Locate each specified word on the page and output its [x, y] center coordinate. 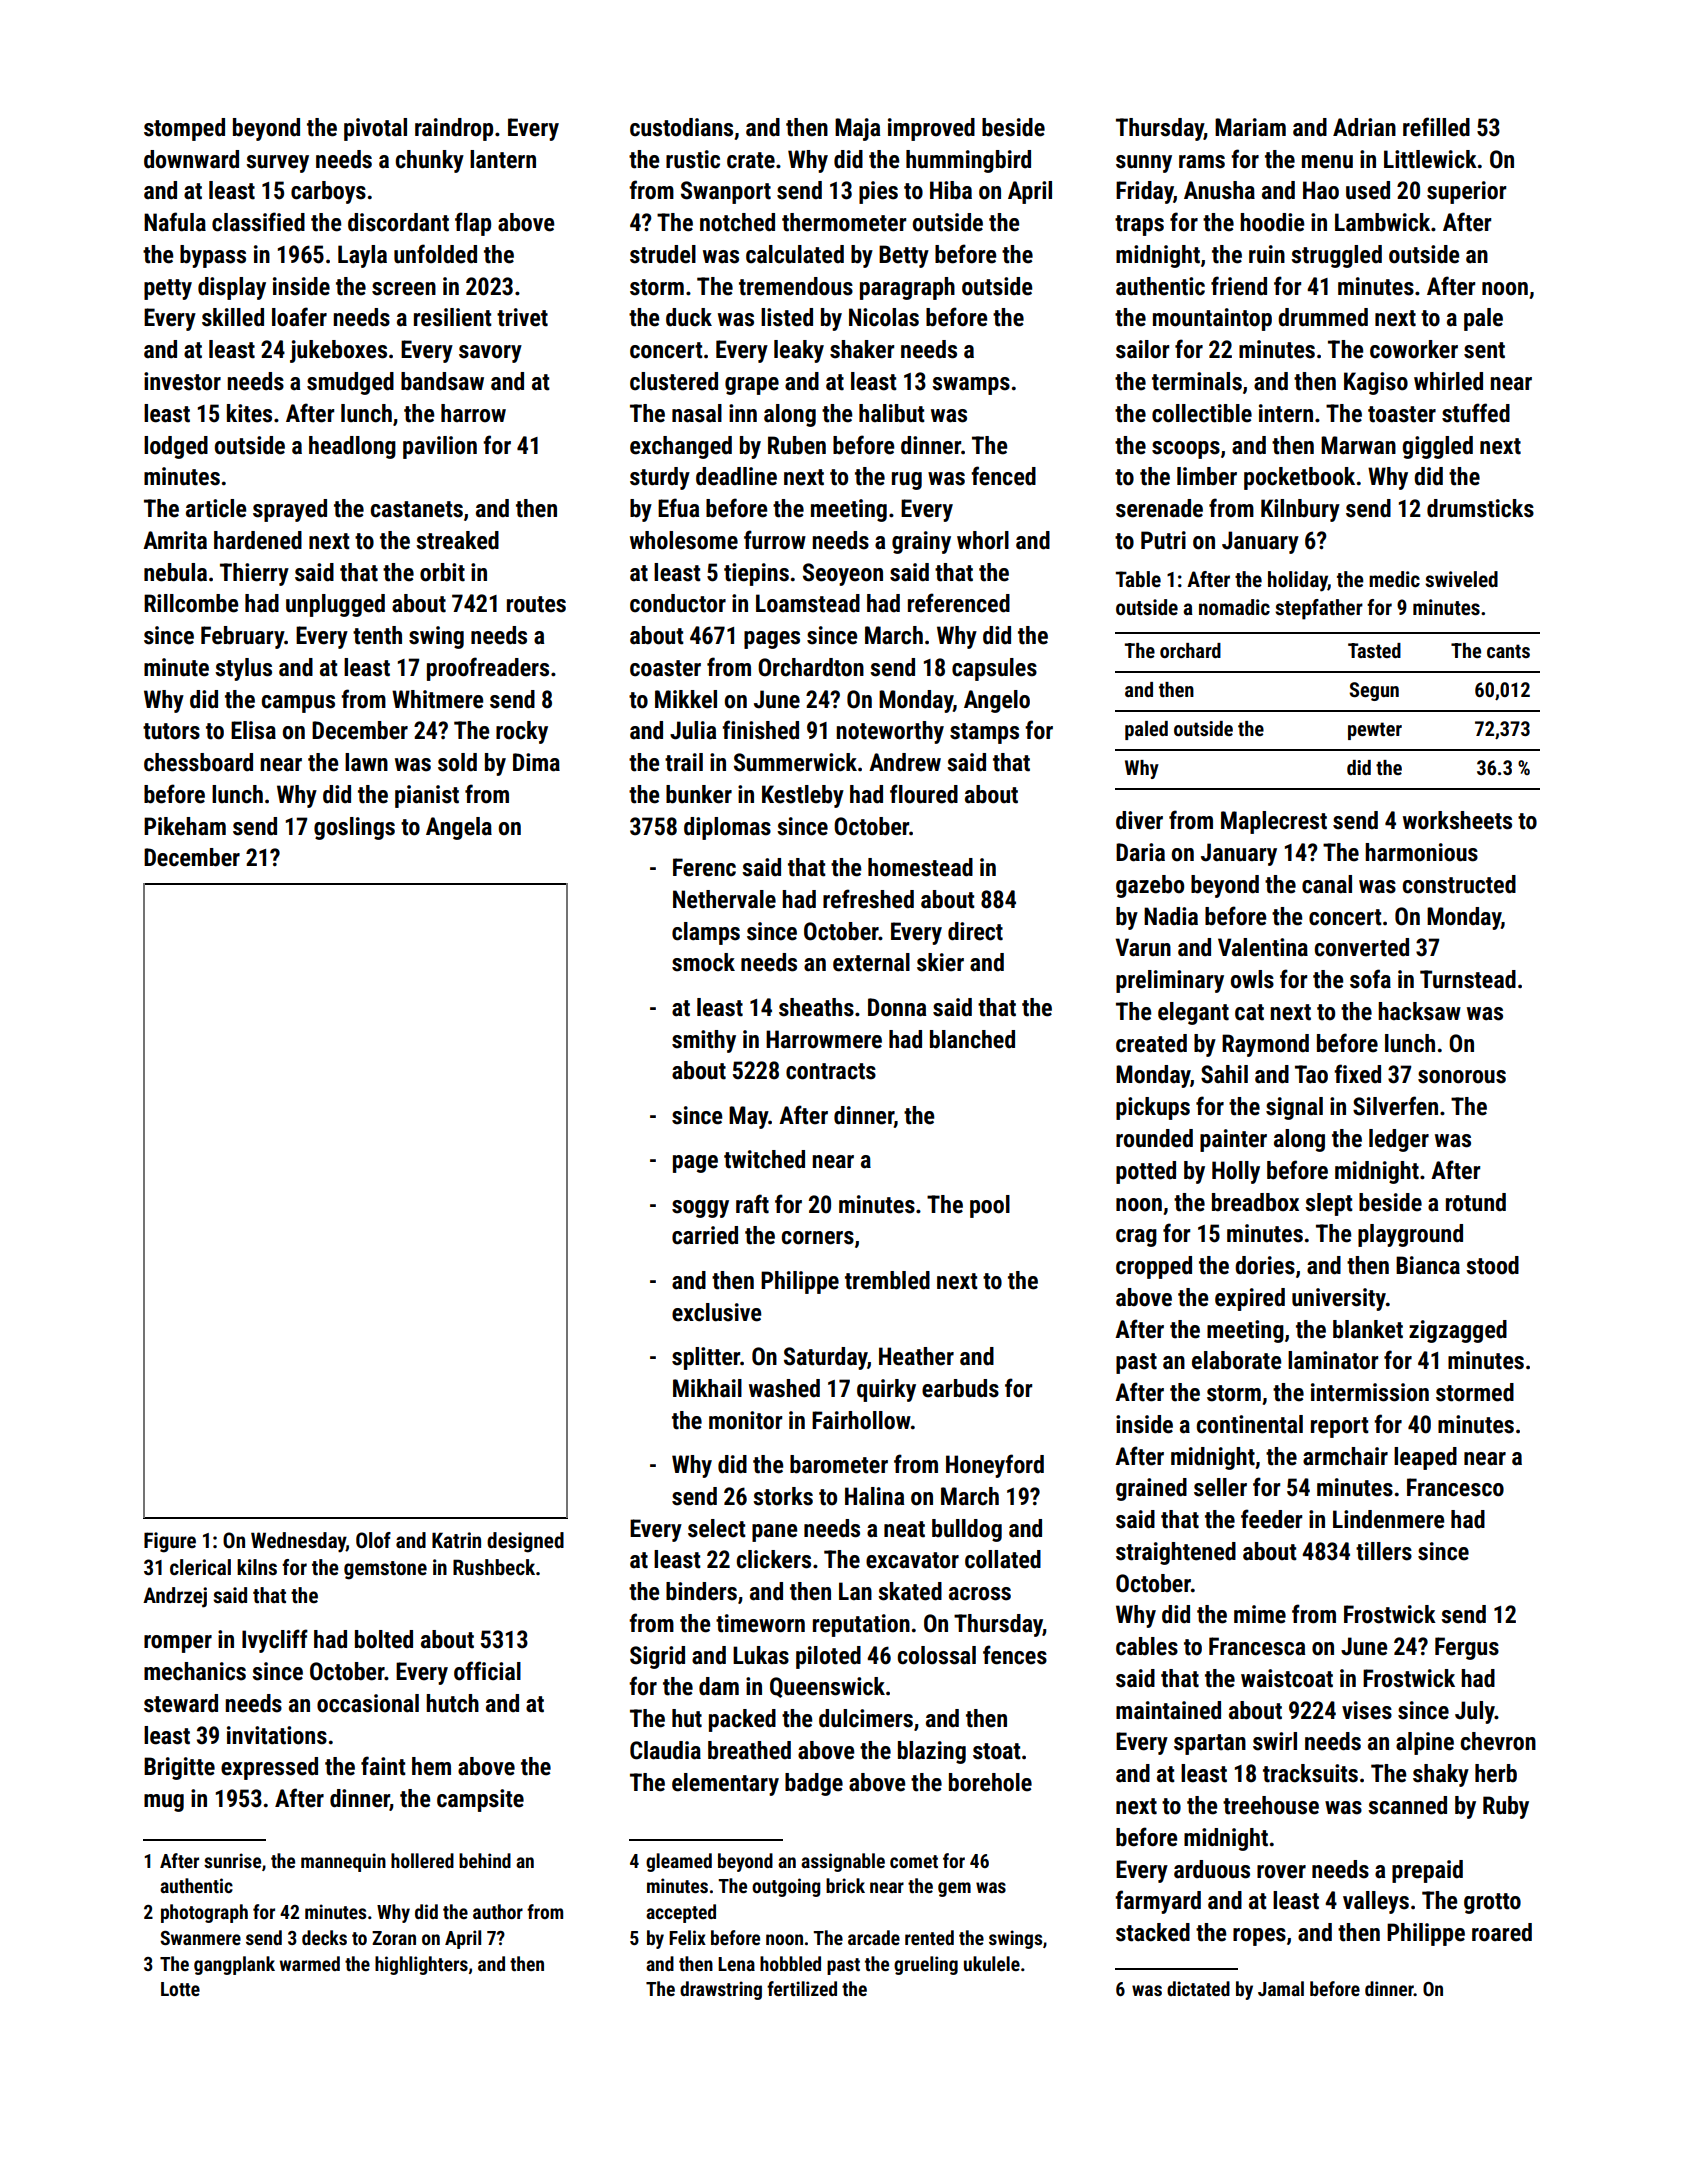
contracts [831, 1071]
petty [168, 289]
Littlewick [1430, 159]
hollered [422, 1860]
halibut [892, 413]
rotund [1476, 1202]
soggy [700, 1209]
